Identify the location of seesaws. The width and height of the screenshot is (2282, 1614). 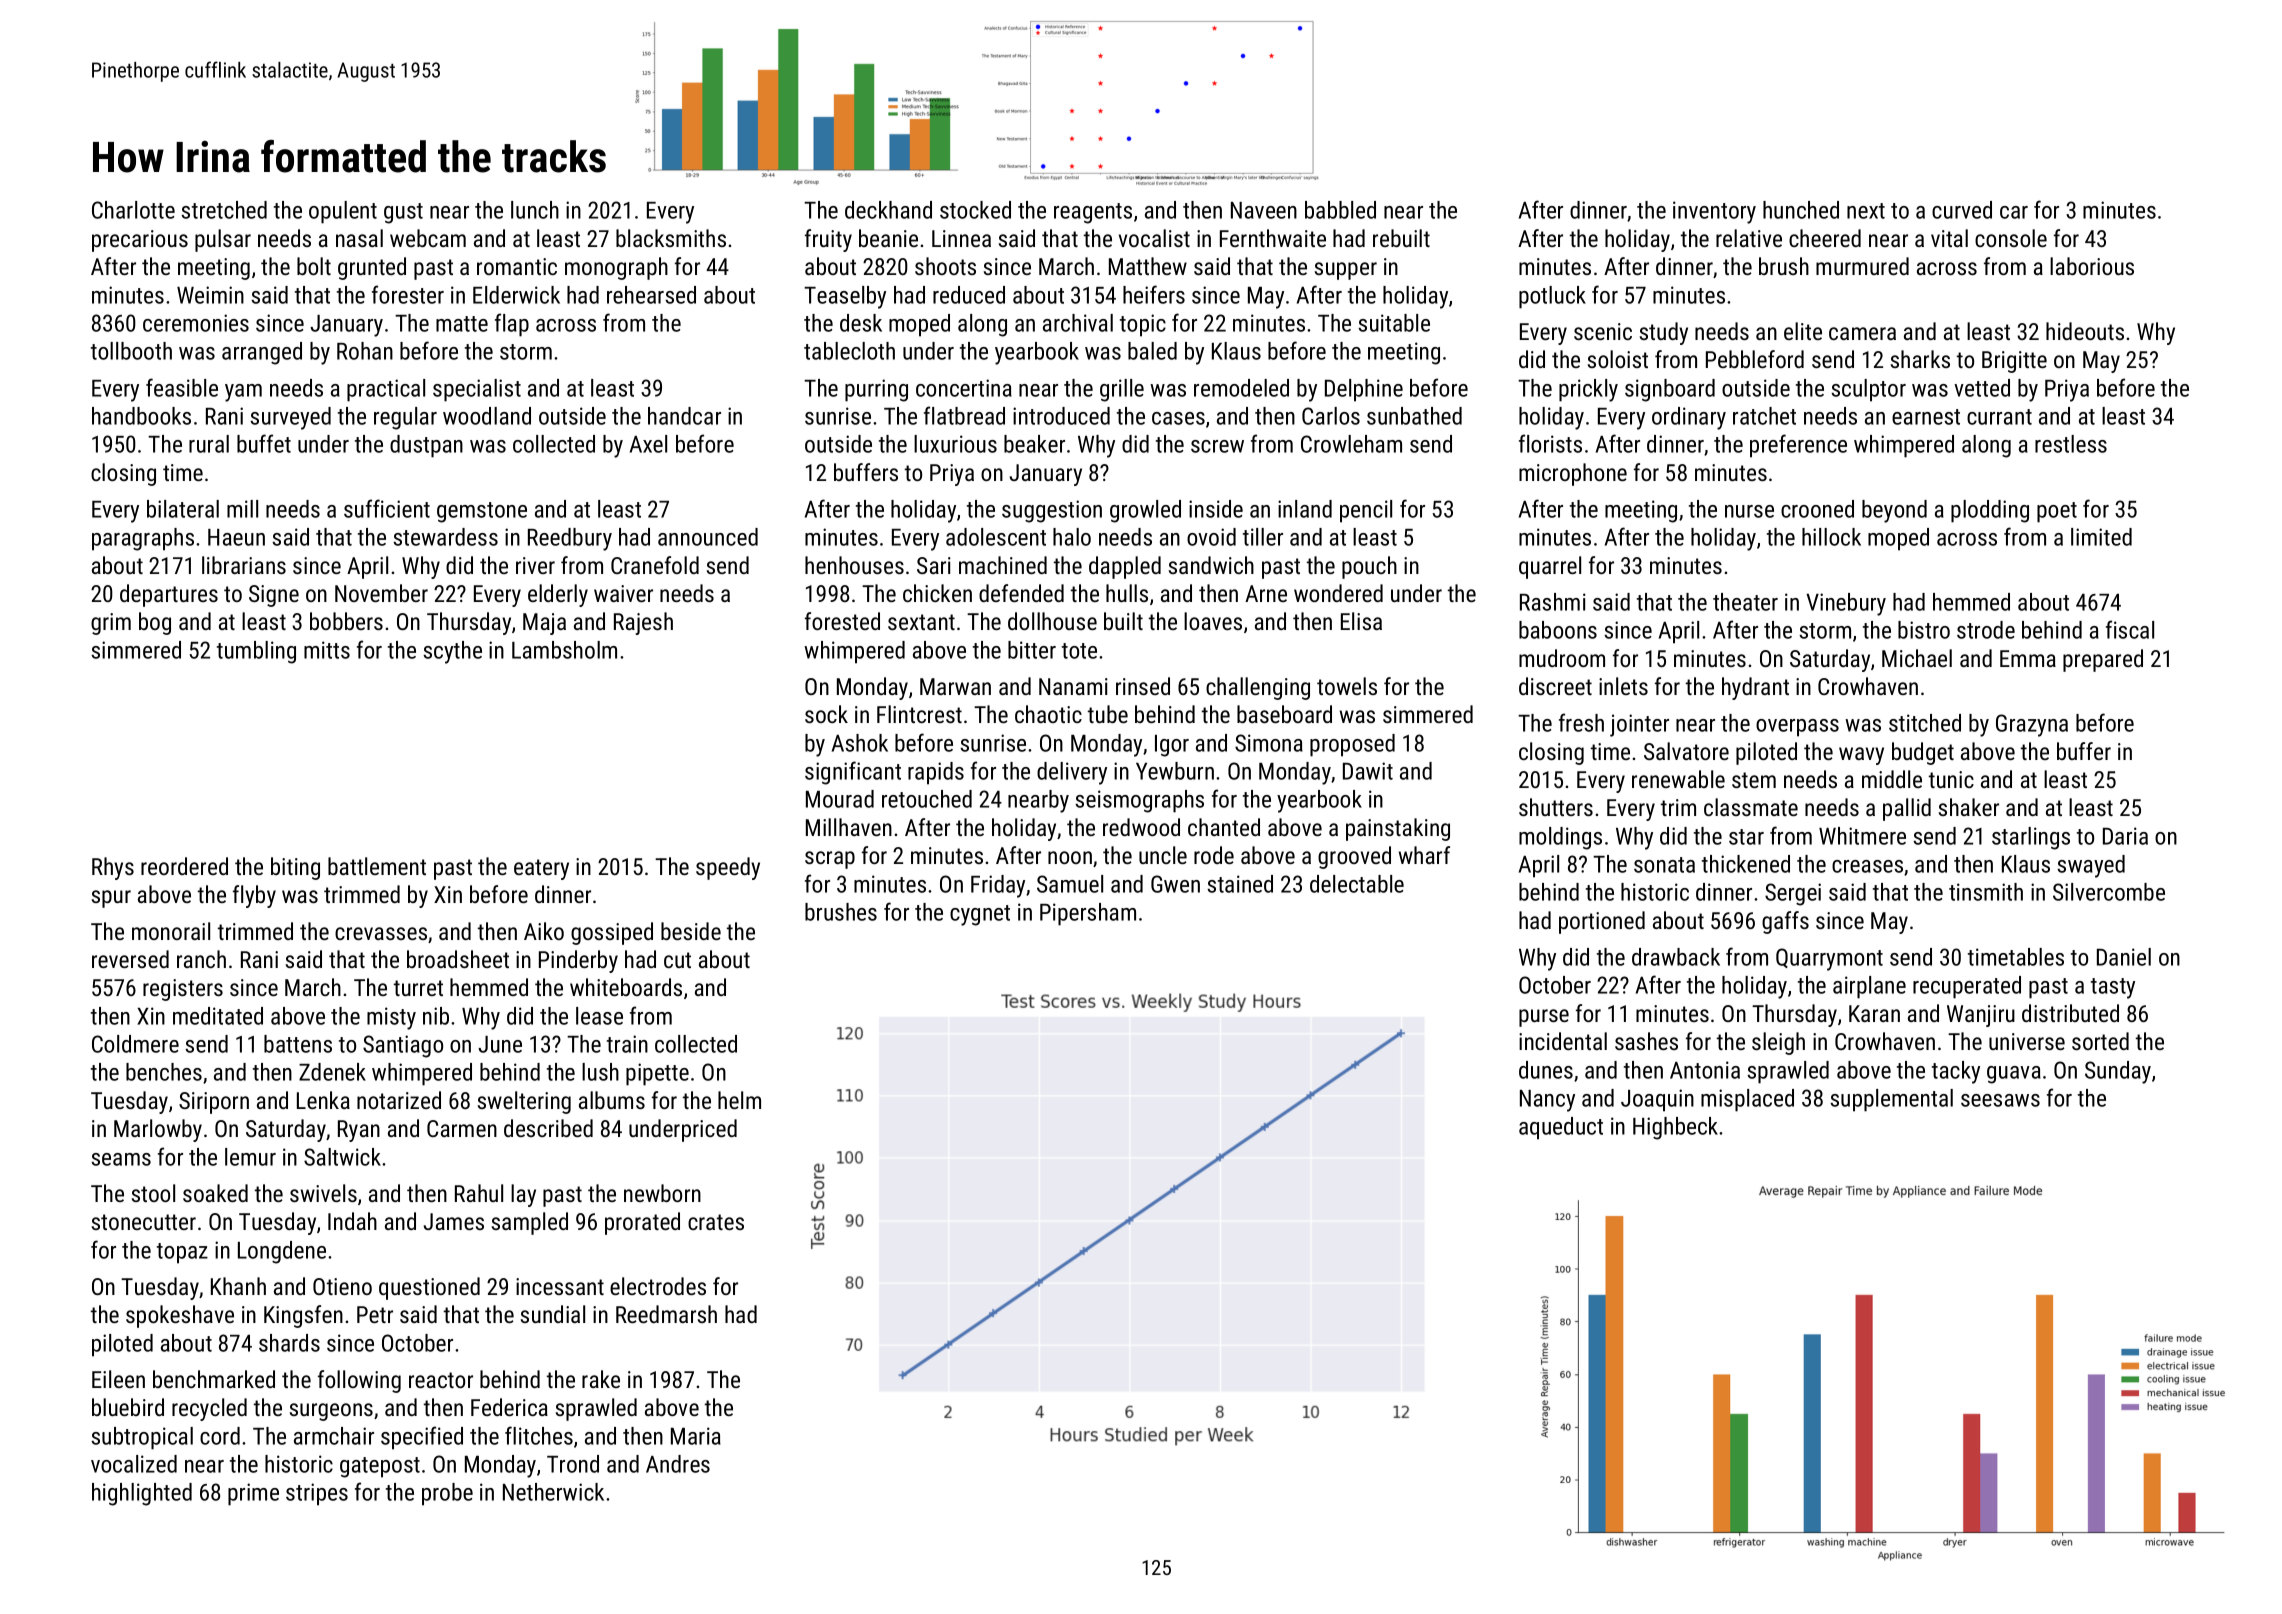
(2000, 1100).
